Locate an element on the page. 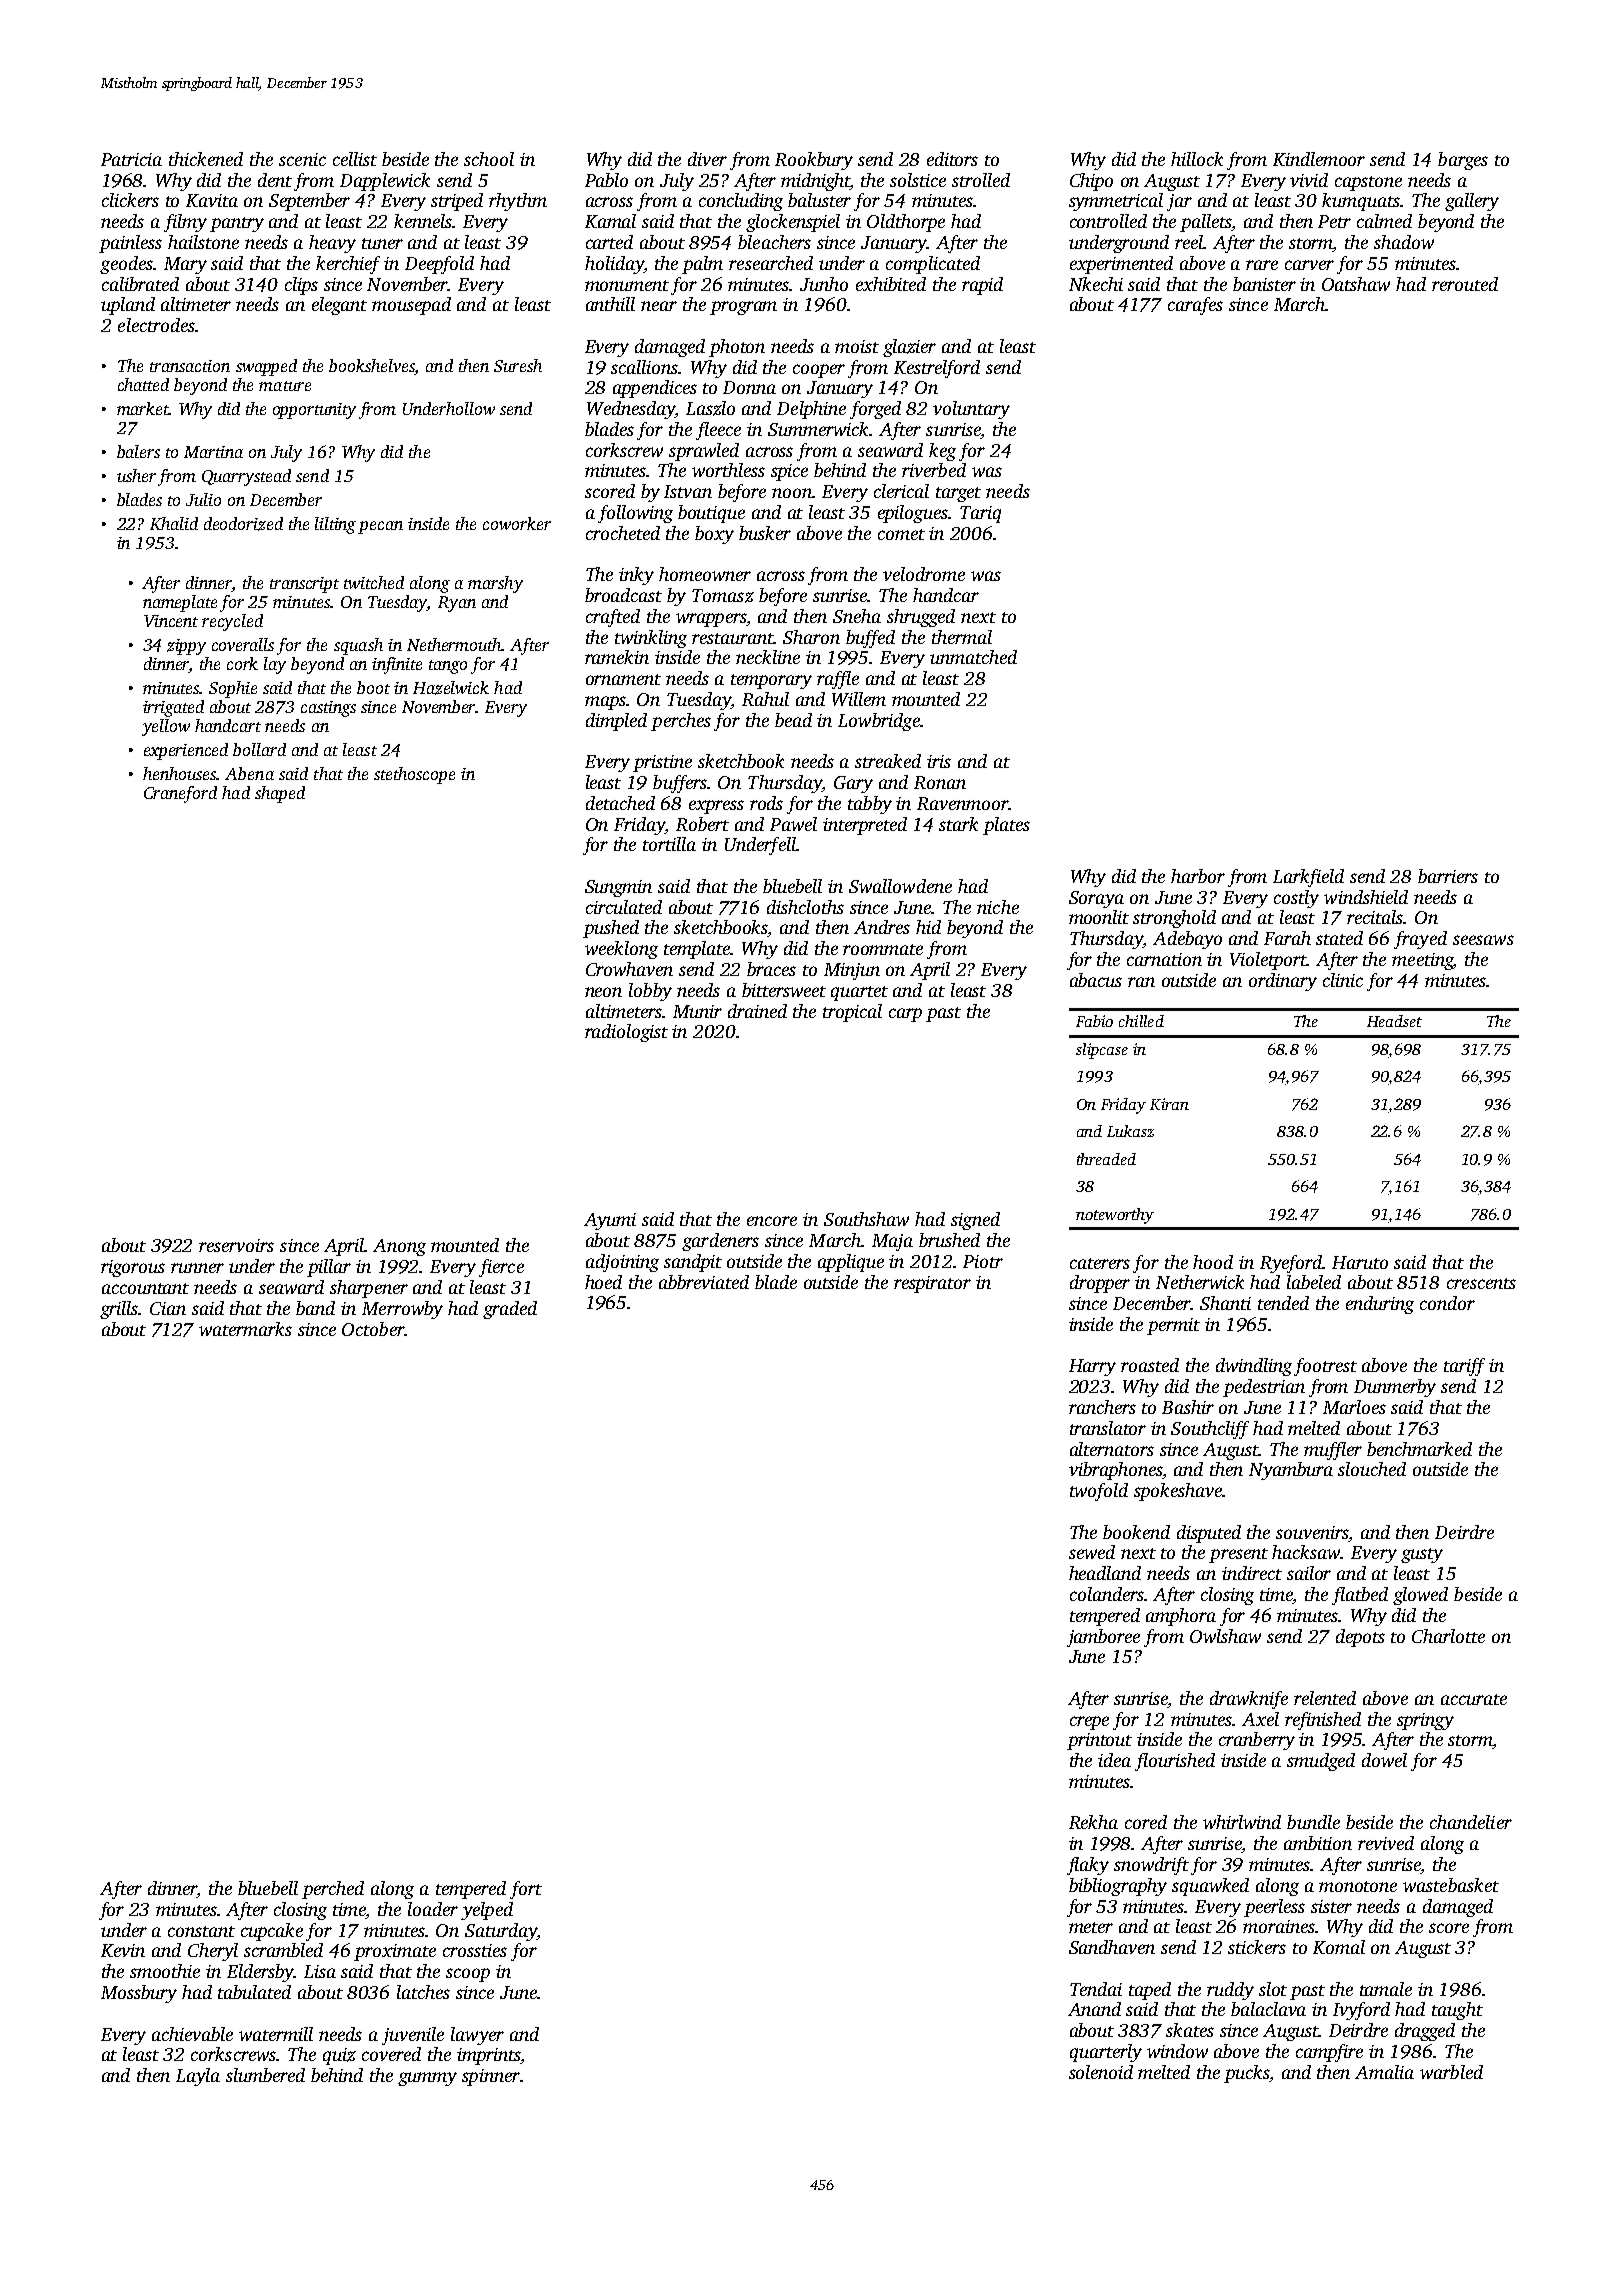  Patricia is located at coordinates (131, 159).
